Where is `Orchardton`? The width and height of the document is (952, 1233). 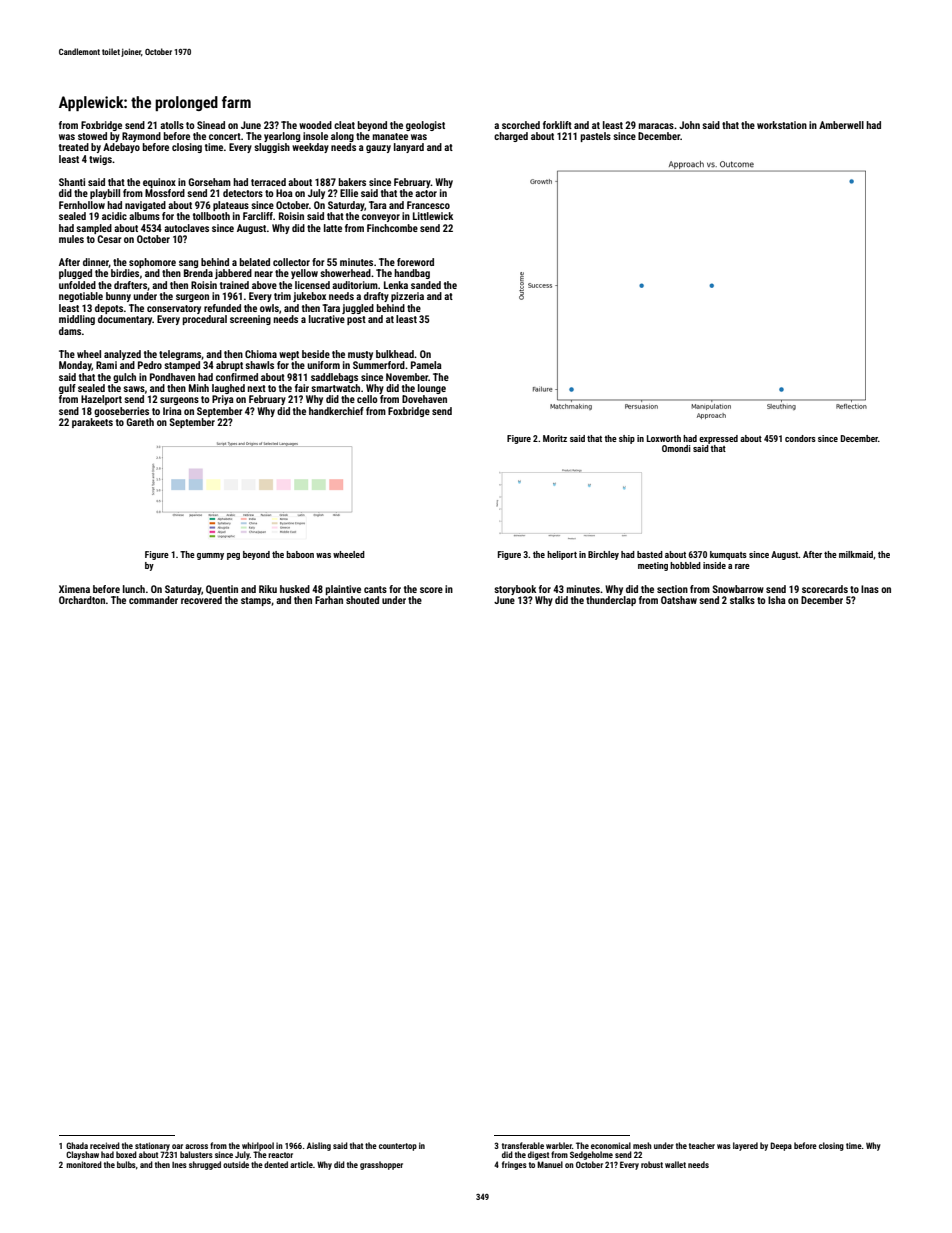 Orchardton is located at coordinates (82, 600).
